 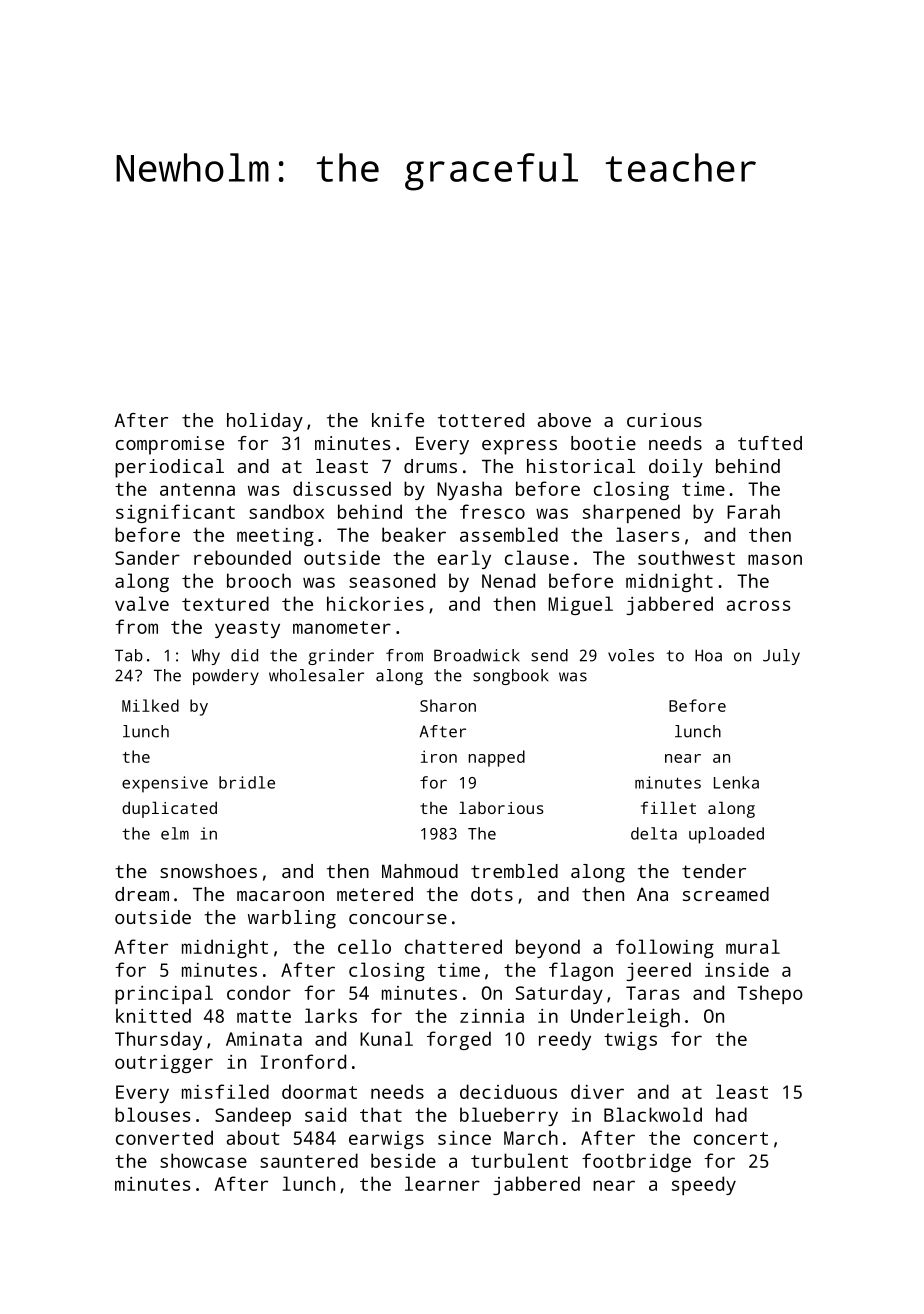 I want to click on July, so click(x=781, y=657).
